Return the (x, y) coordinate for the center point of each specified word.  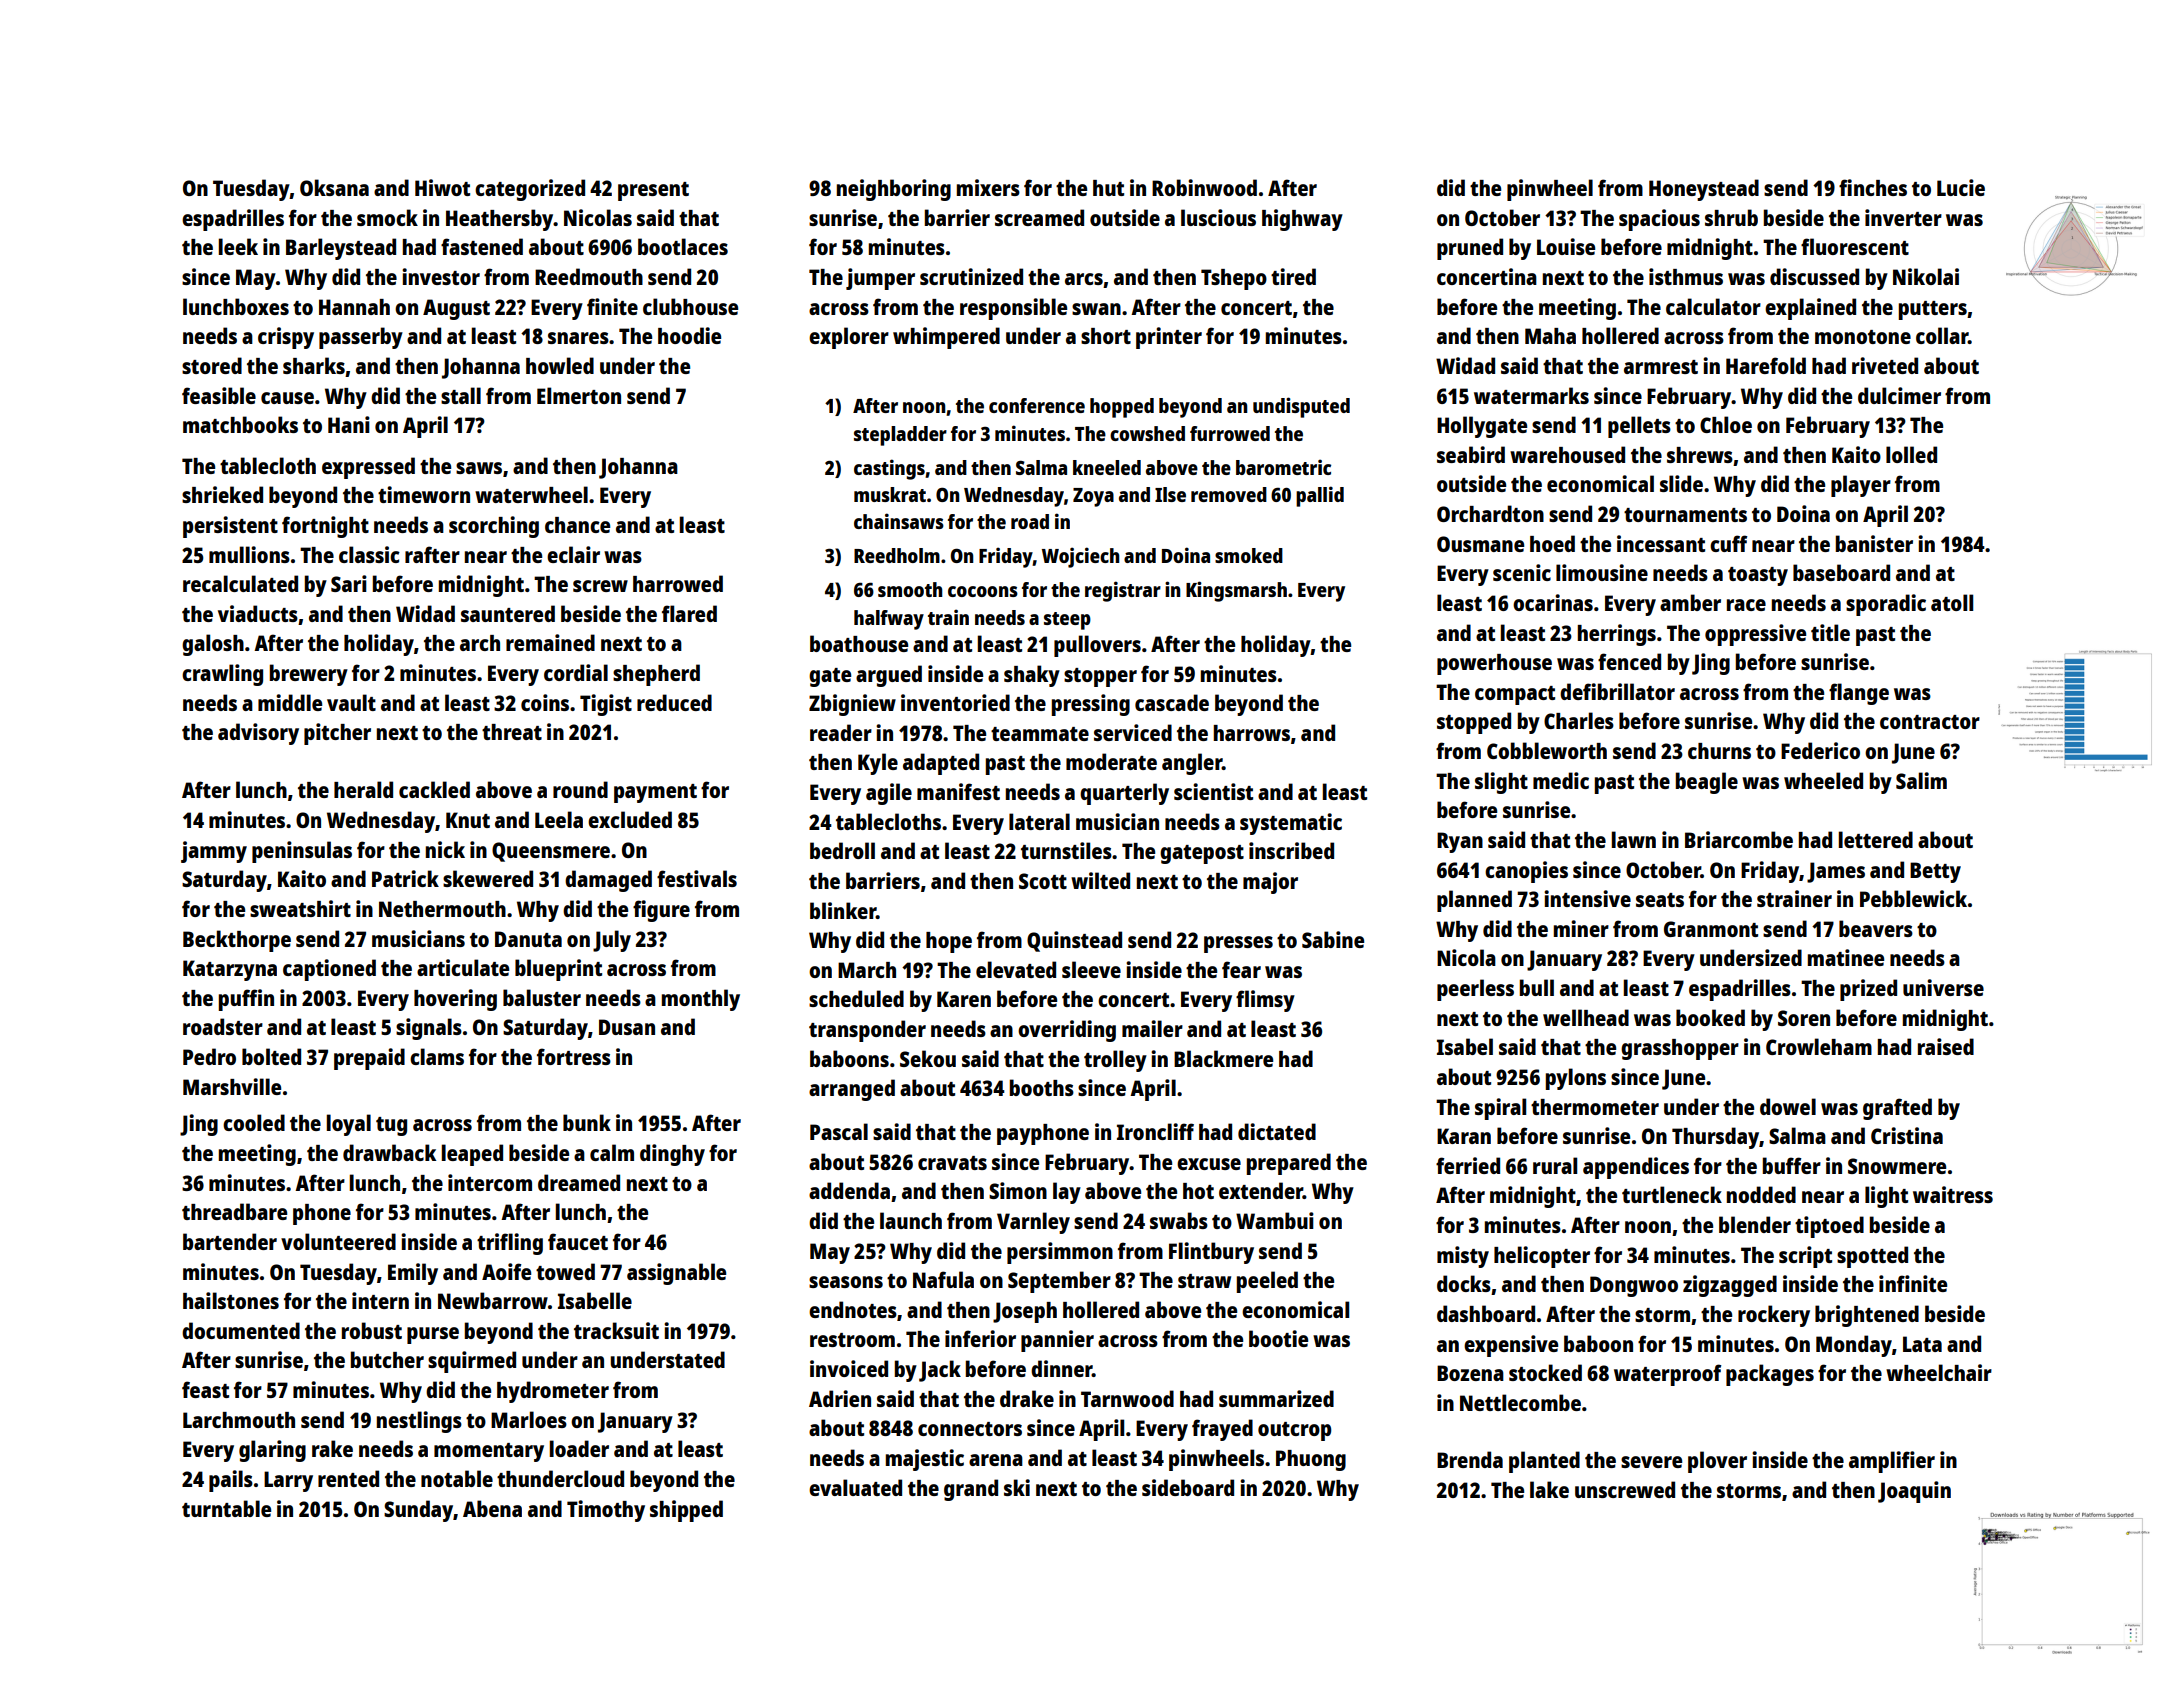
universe (1943, 987)
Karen (964, 999)
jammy (214, 852)
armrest (1661, 367)
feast (205, 1389)
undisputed (1301, 407)
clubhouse (690, 306)
